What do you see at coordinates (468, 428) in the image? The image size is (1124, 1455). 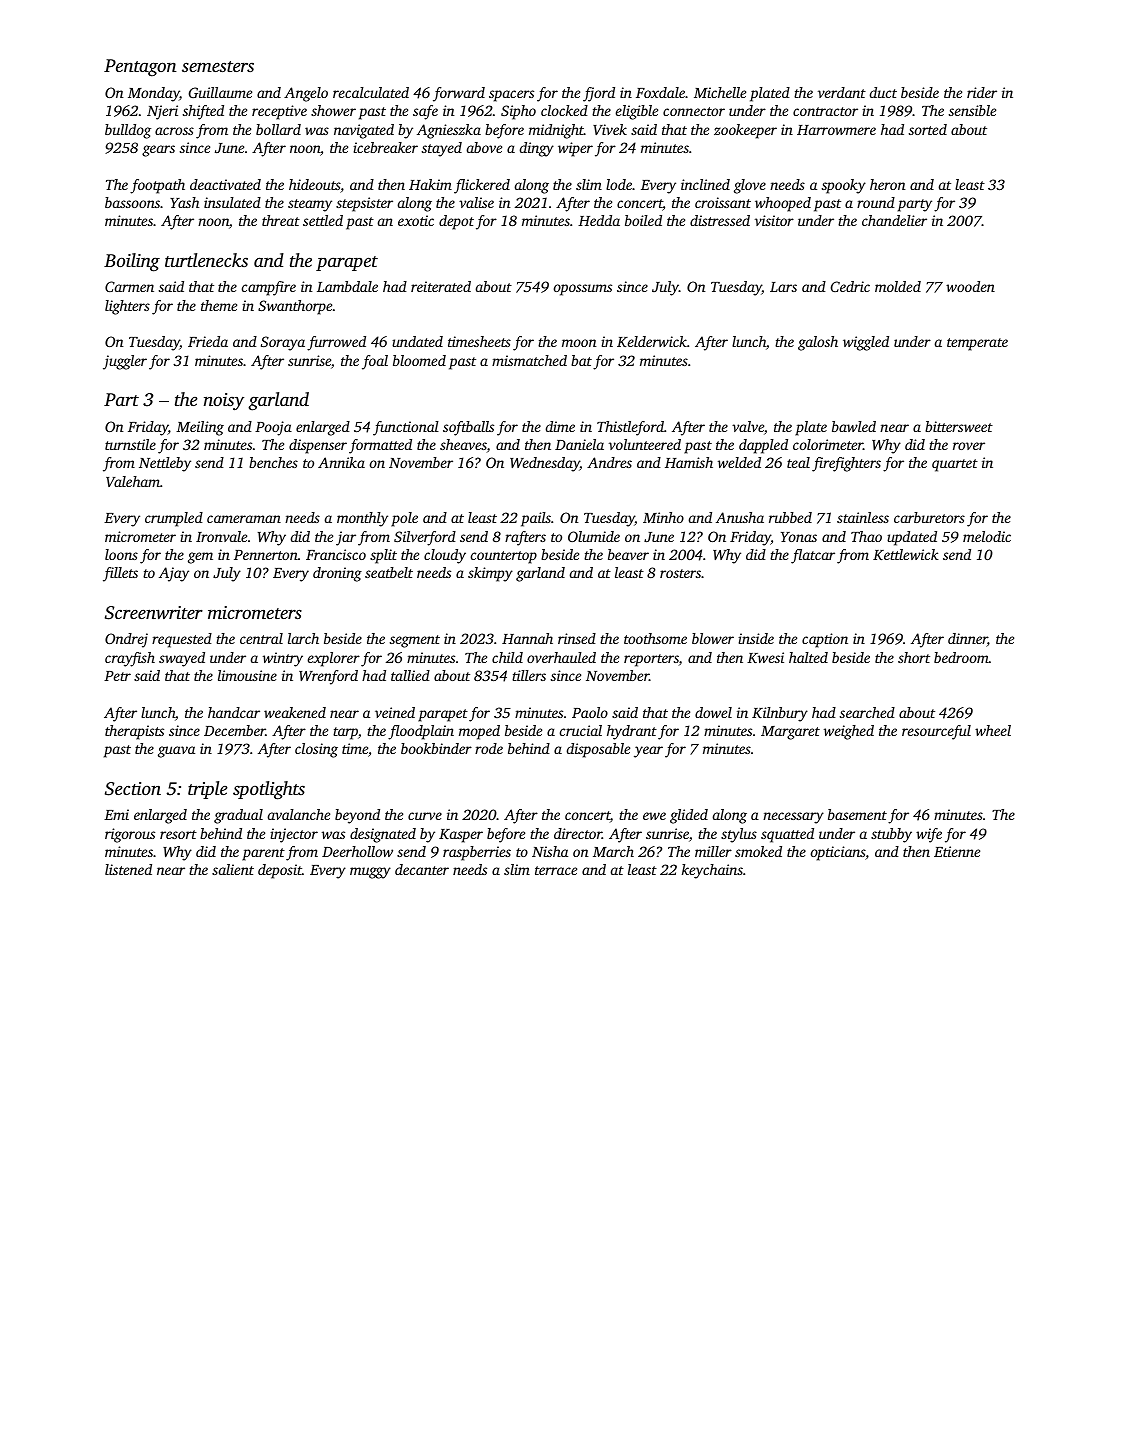 I see `softballs` at bounding box center [468, 428].
